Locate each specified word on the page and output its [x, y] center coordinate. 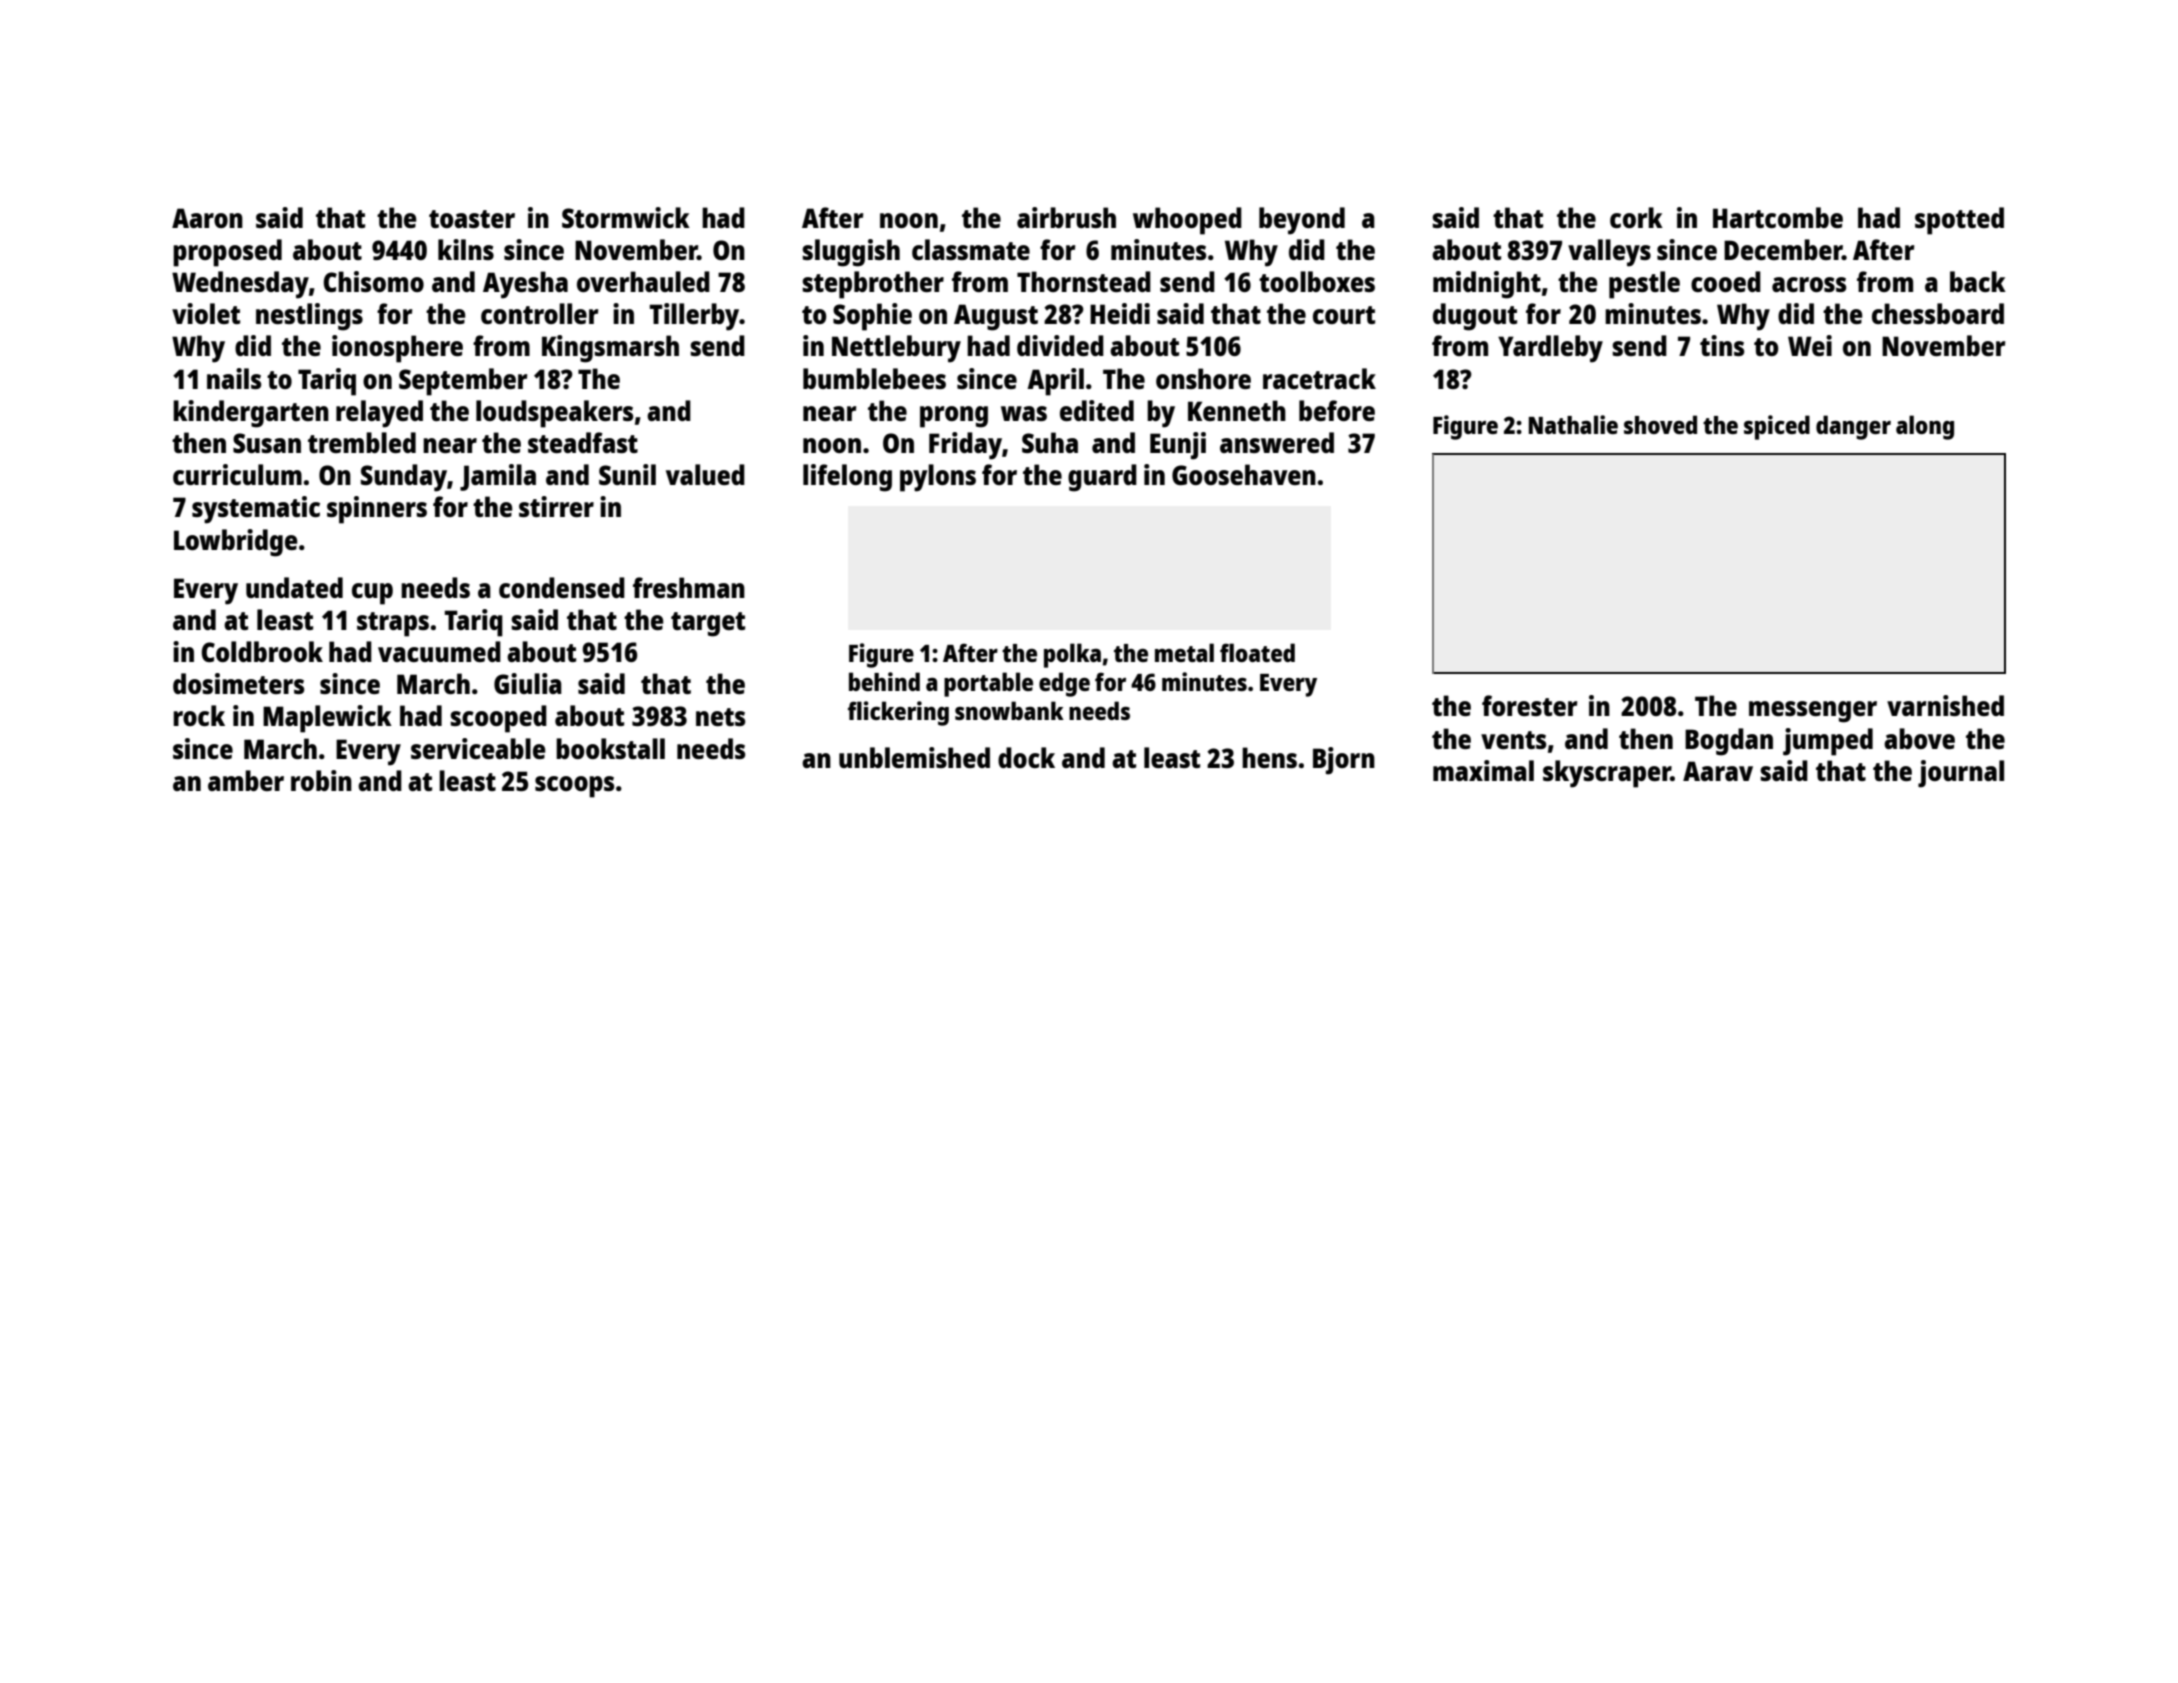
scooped [498, 719]
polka [1072, 655]
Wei [1810, 345]
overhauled [643, 281]
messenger [1813, 712]
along [1925, 427]
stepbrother [873, 285]
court [1344, 315]
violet [206, 313]
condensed [562, 587]
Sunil [627, 474]
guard [1102, 478]
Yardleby [1550, 349]
